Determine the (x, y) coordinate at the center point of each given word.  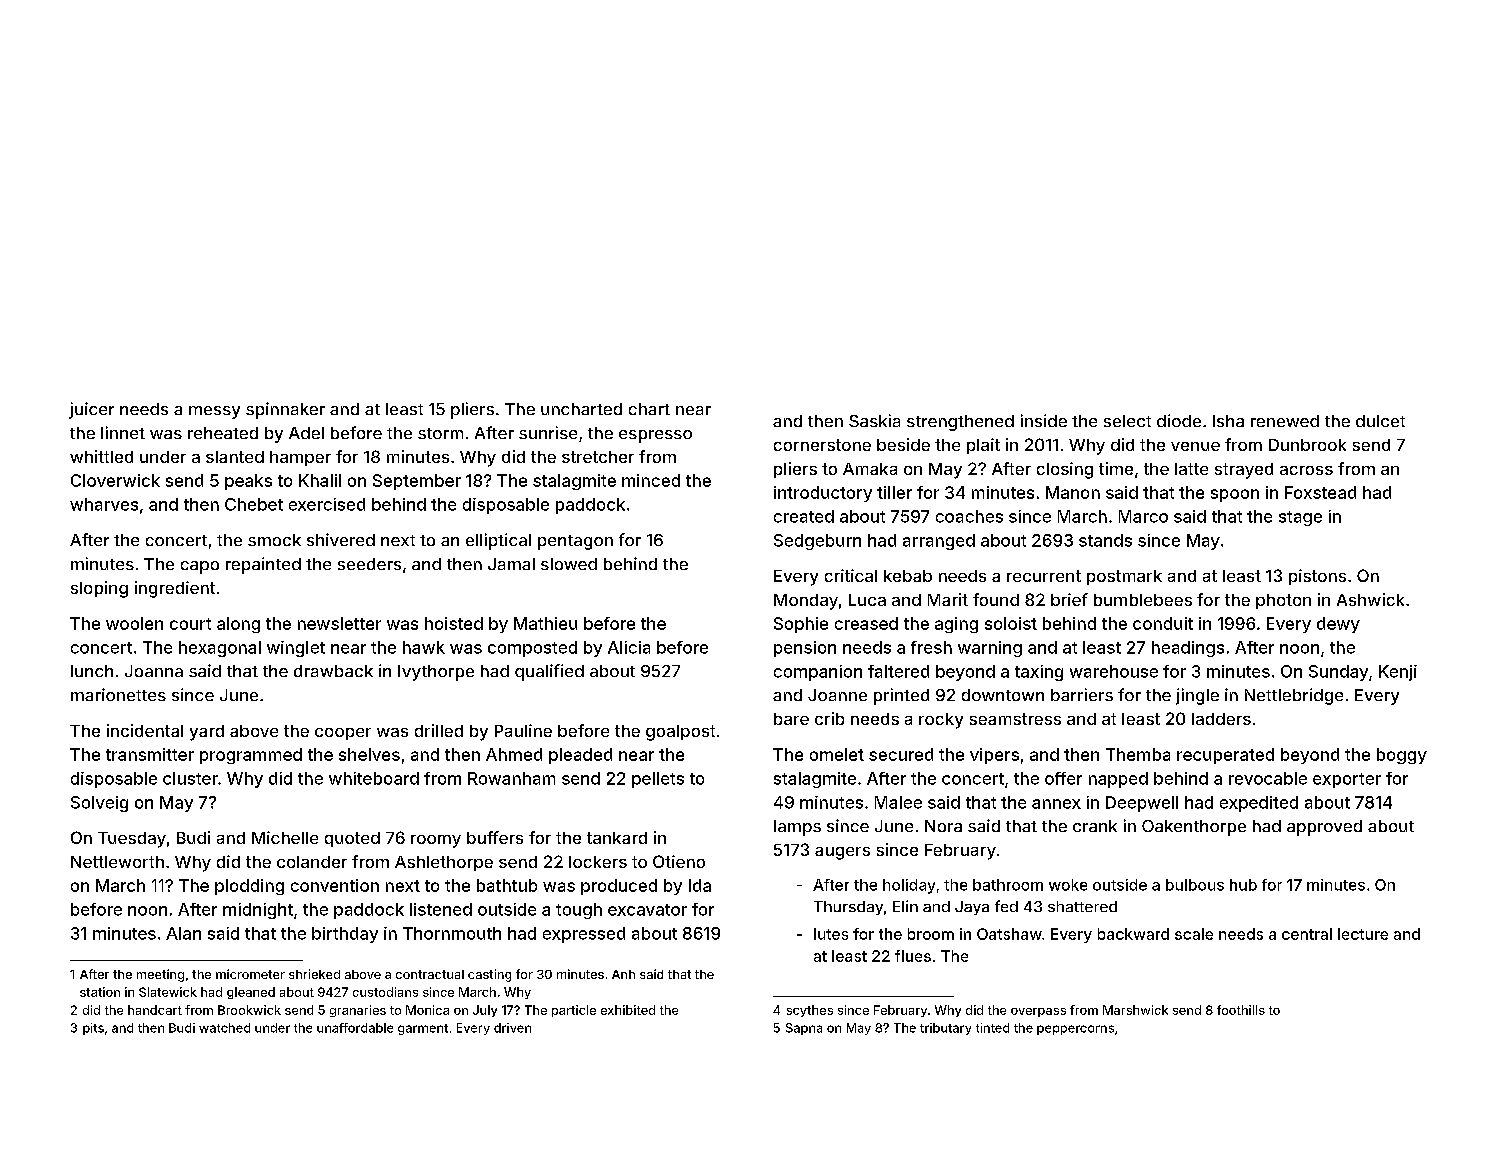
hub (1243, 885)
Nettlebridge (1294, 696)
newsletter (339, 623)
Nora (943, 826)
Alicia (629, 647)
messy (214, 412)
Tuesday (132, 840)
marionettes (118, 694)
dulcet (1380, 421)
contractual (430, 974)
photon (1283, 601)
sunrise (548, 432)
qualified (549, 672)
